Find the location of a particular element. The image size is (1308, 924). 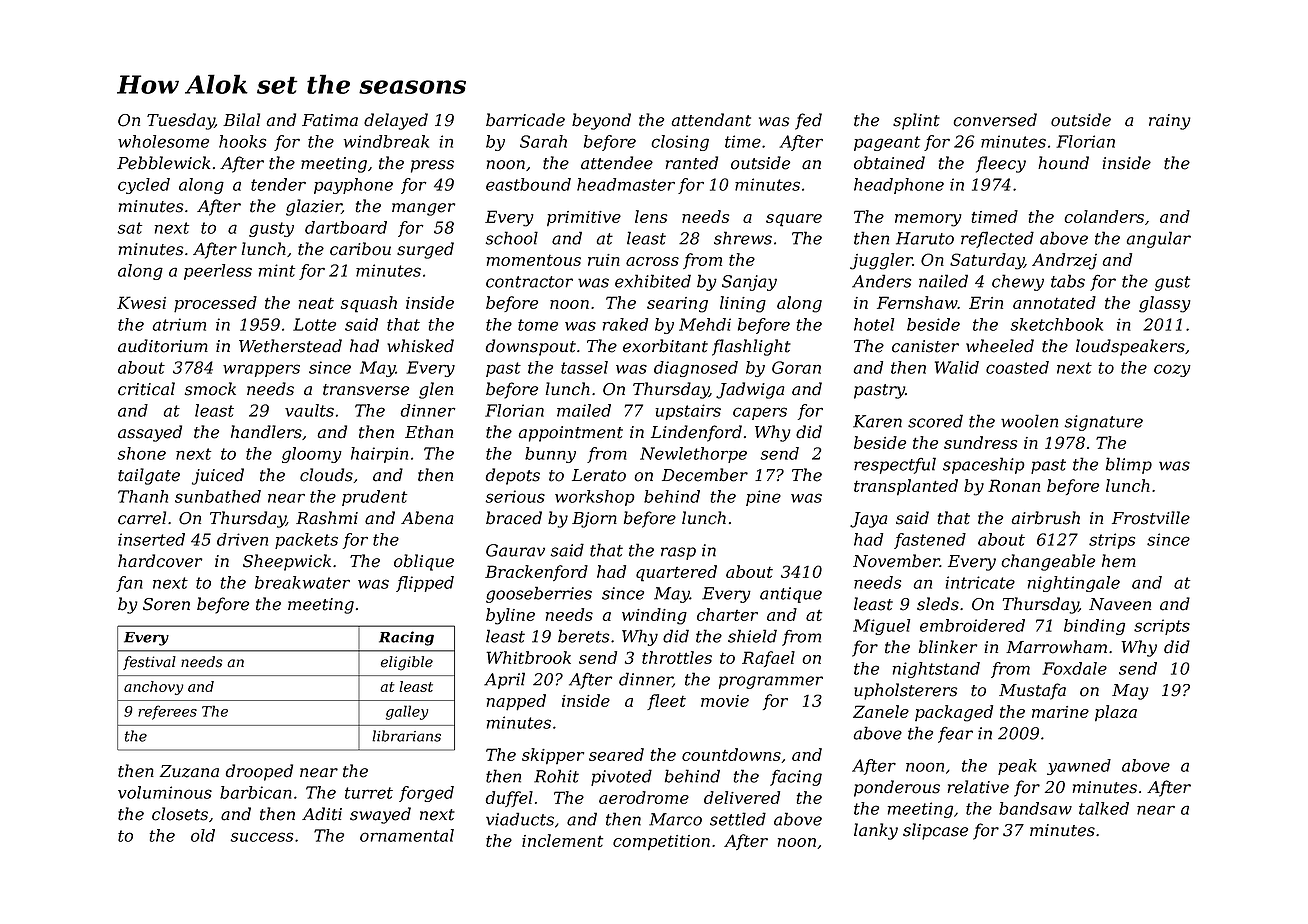

festival is located at coordinates (149, 663).
